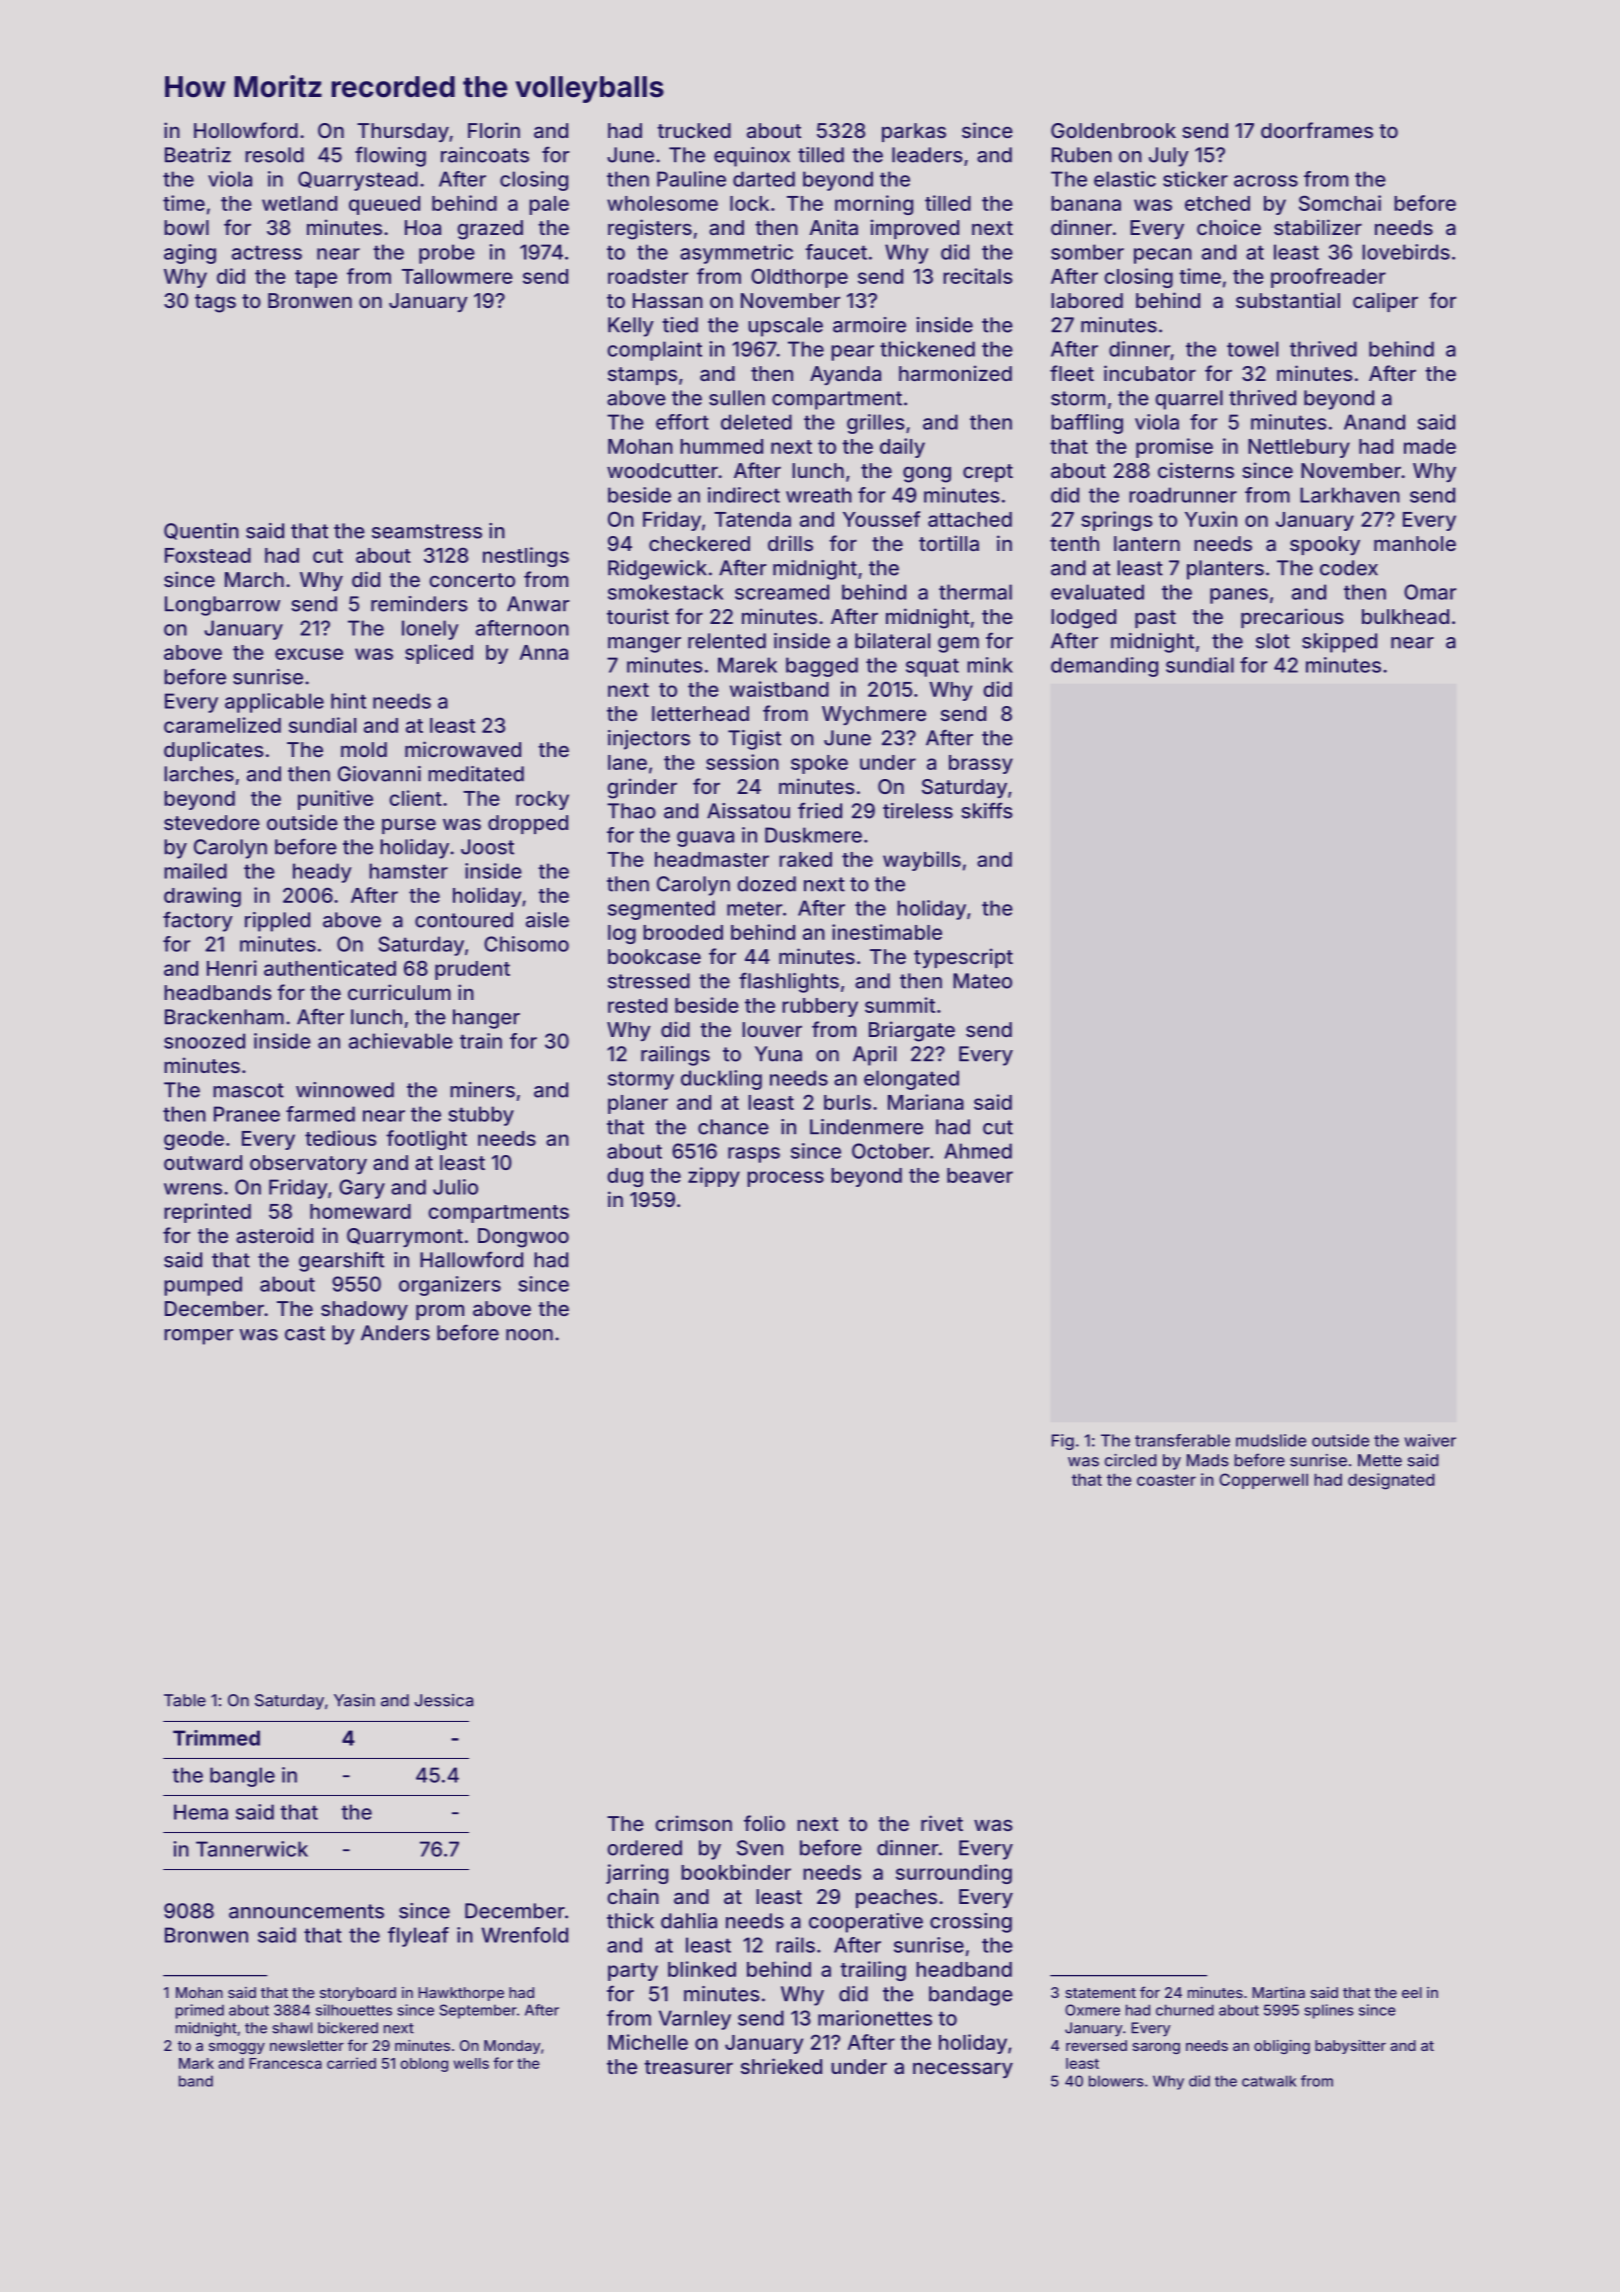 This image has width=1620, height=2292. Describe the element at coordinates (1339, 643) in the image. I see `skipped` at that location.
